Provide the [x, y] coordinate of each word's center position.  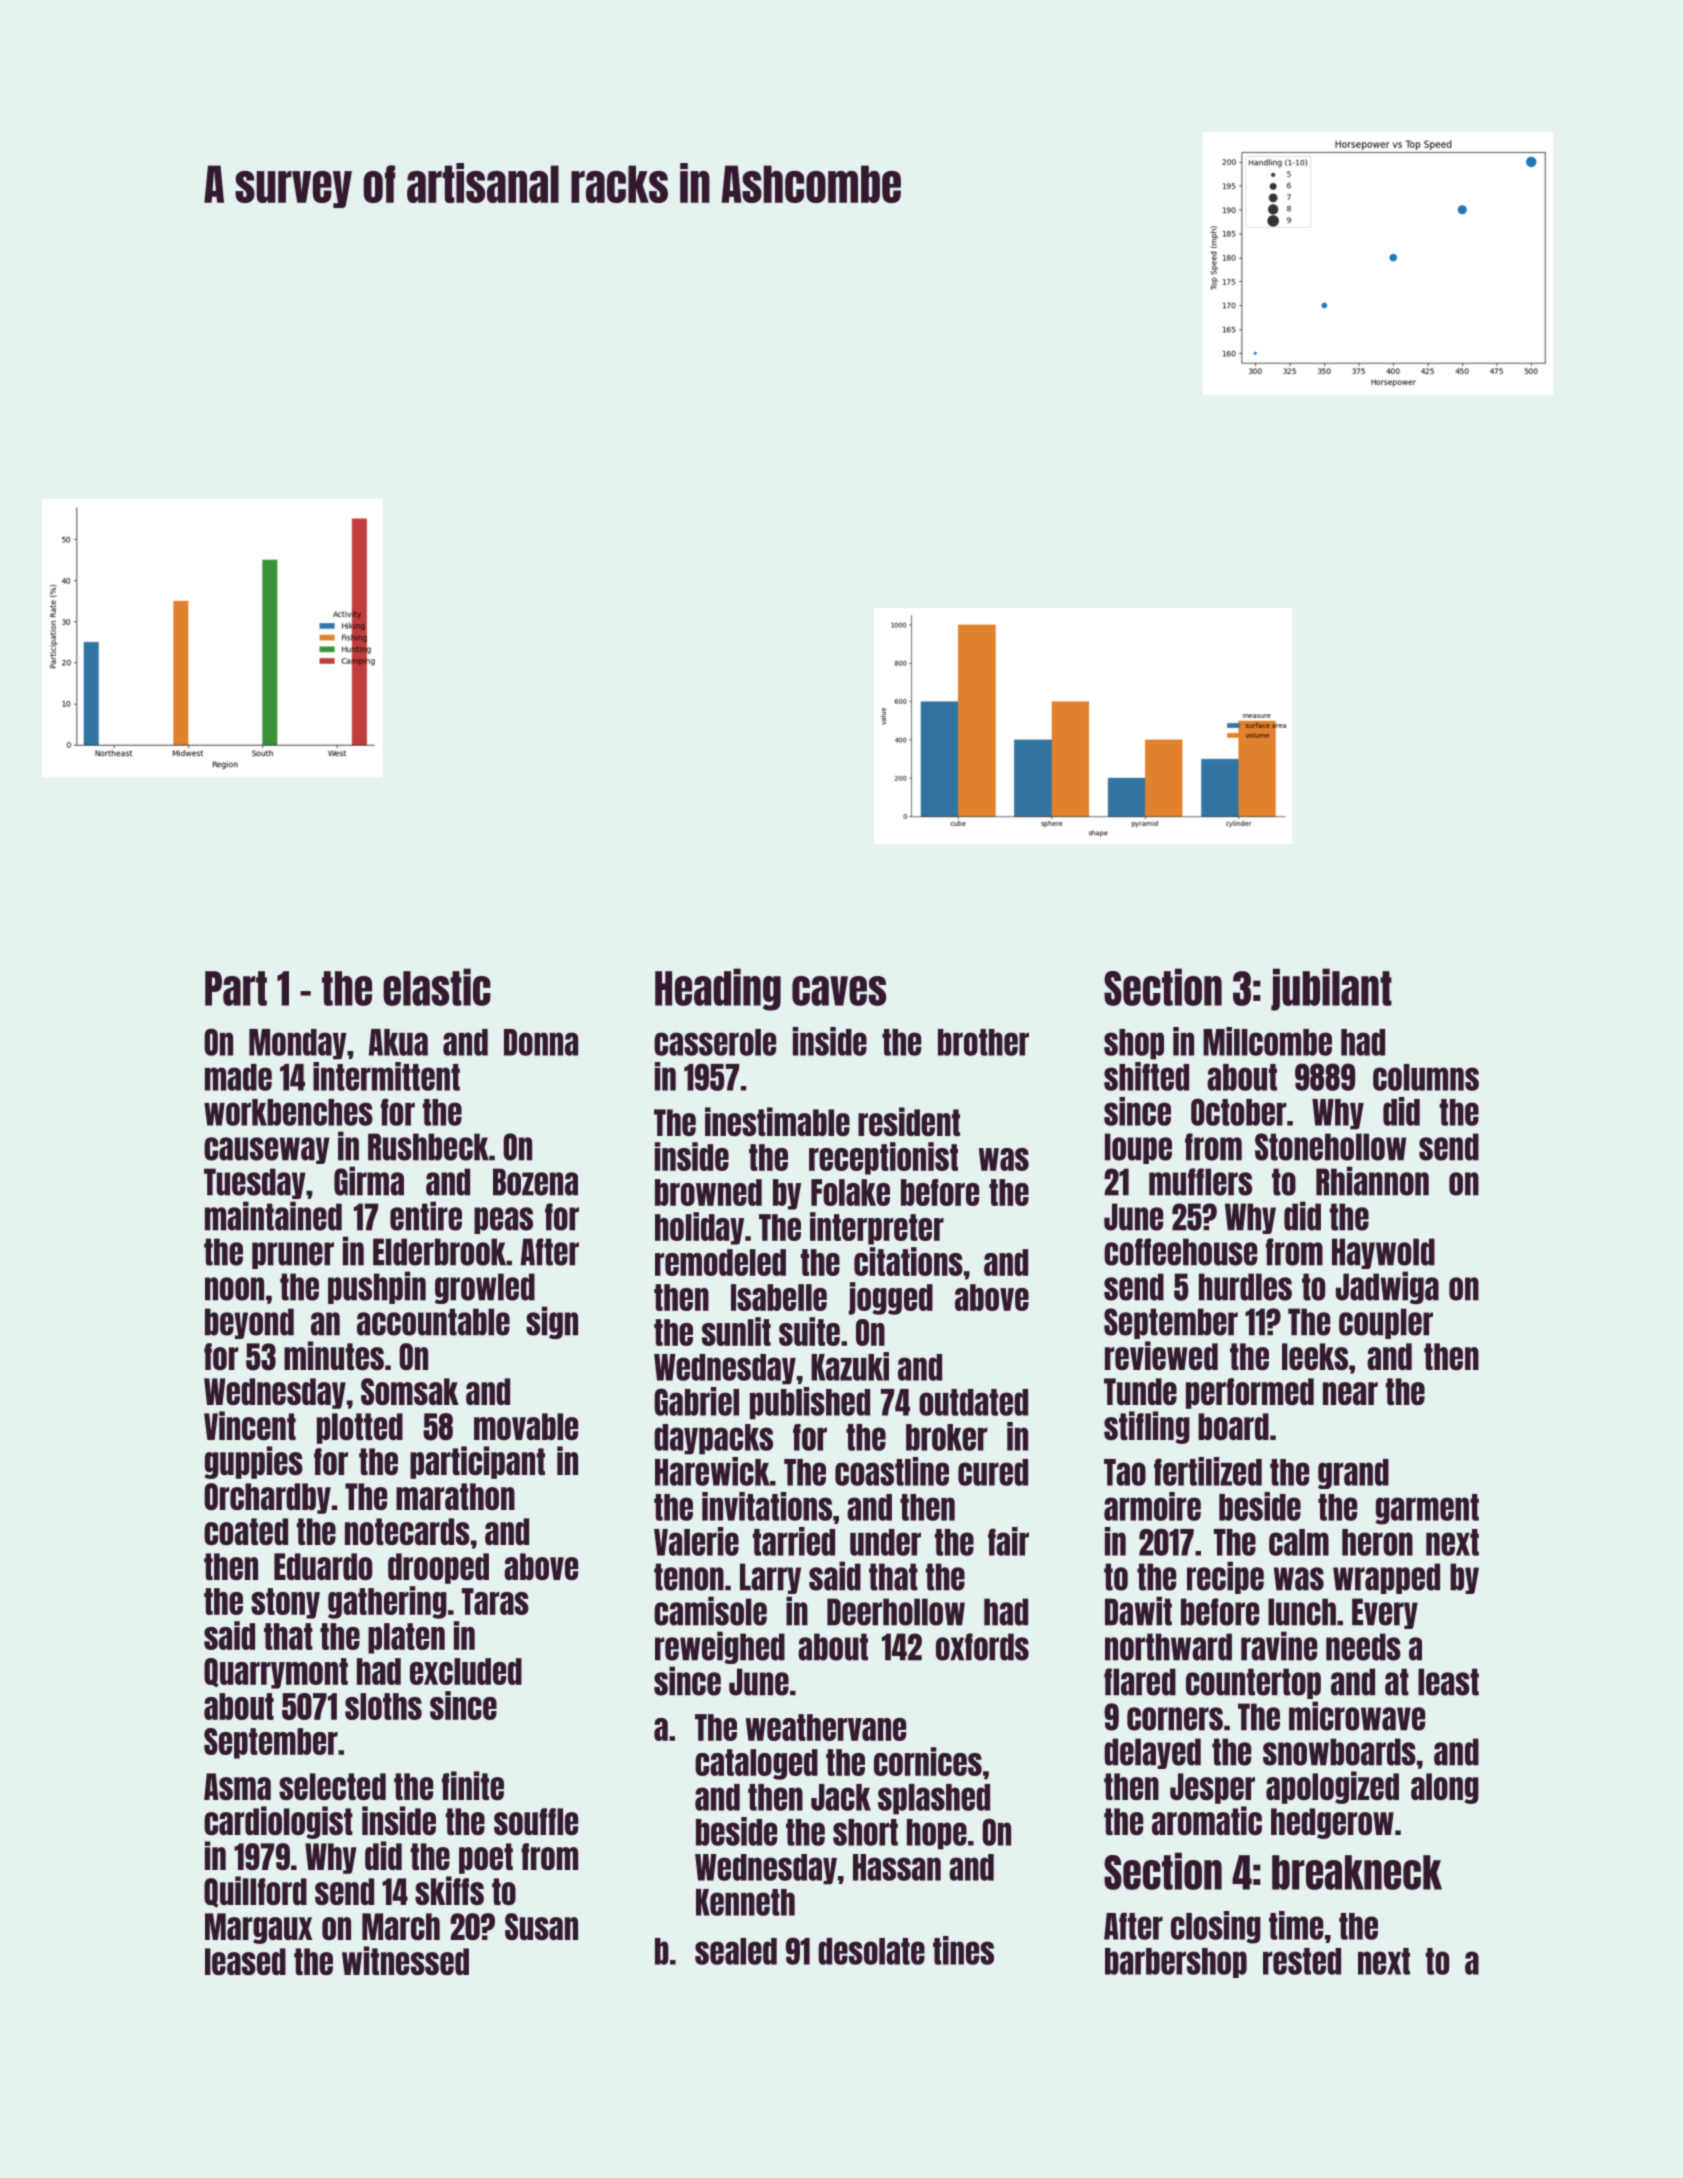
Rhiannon [1372, 1181]
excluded [466, 1671]
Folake [850, 1192]
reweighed [720, 1647]
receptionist [883, 1158]
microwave [1357, 1716]
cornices [928, 1761]
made [238, 1077]
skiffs [449, 1890]
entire [426, 1216]
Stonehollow [1330, 1147]
